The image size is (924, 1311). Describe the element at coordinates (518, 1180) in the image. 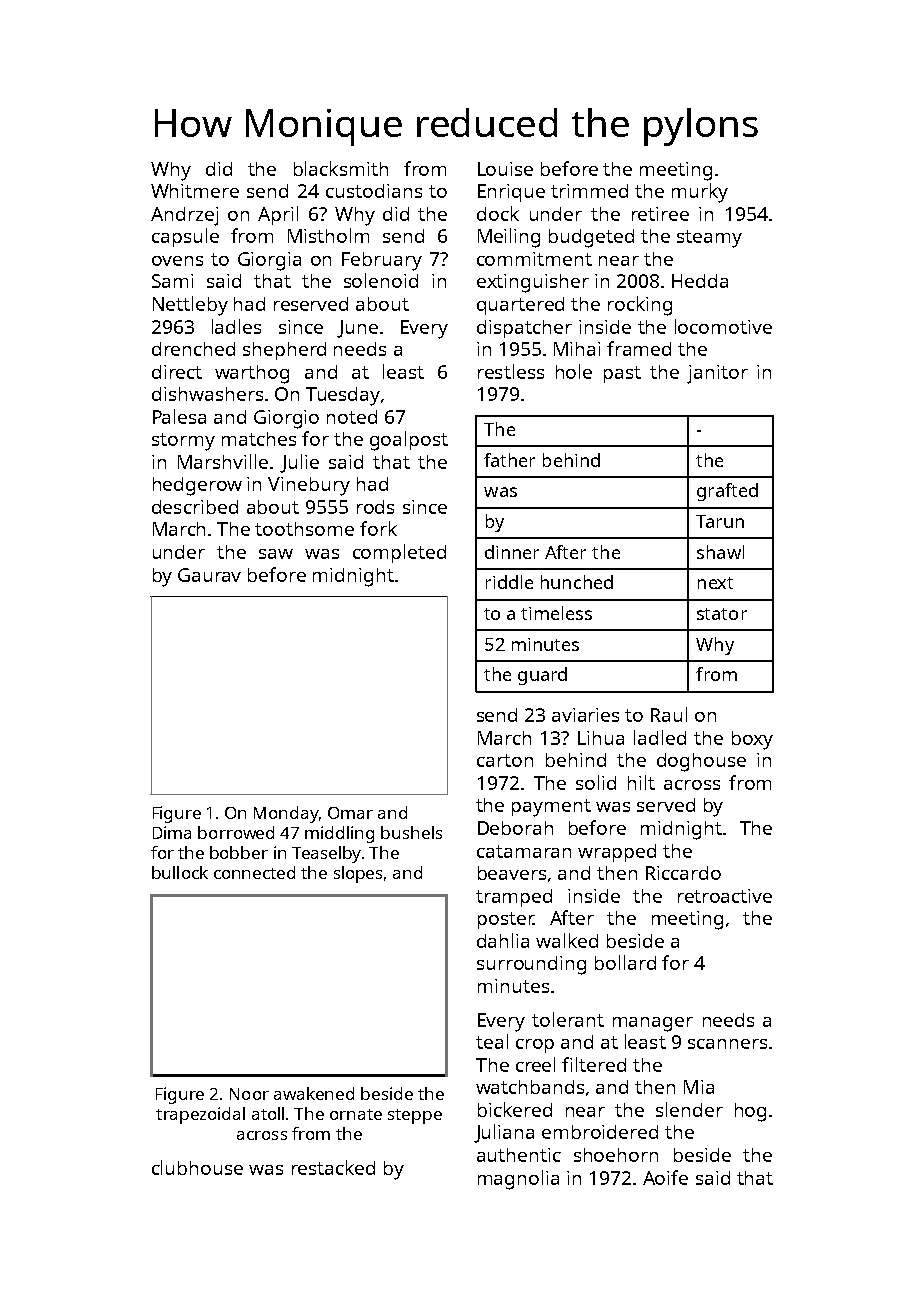

I see `magnolia` at that location.
